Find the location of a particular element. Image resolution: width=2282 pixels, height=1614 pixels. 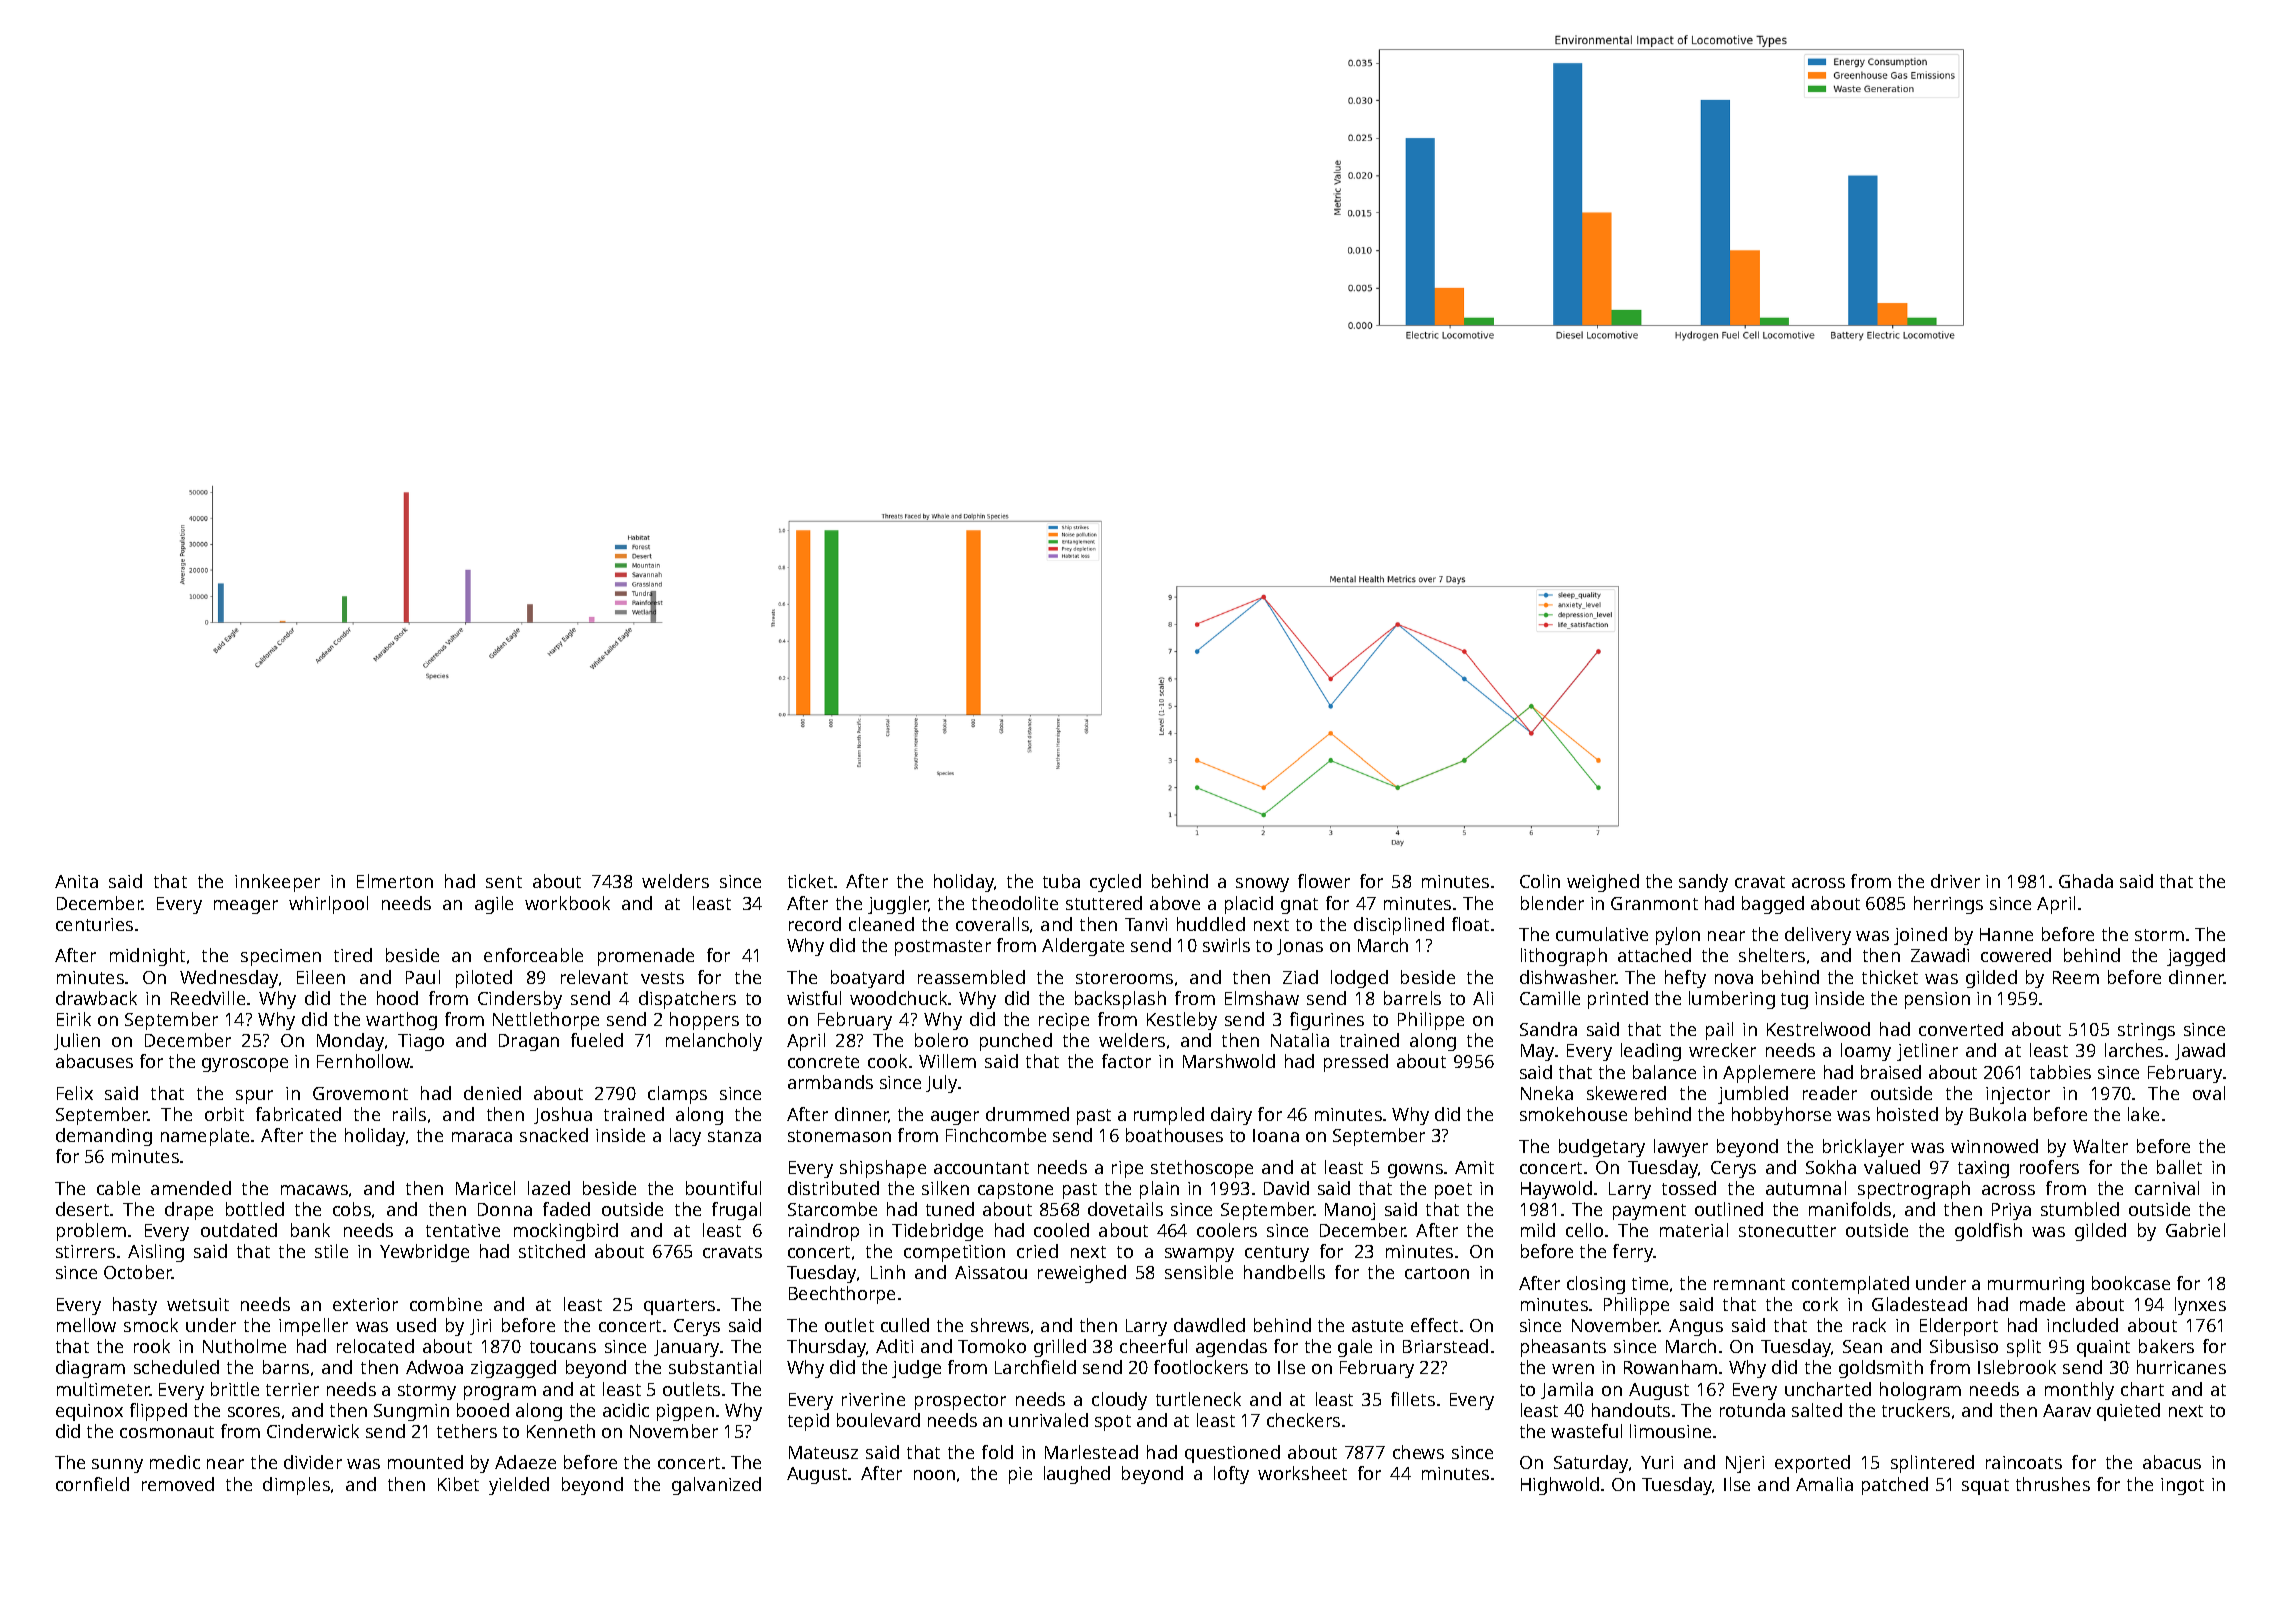

stonecutter is located at coordinates (1787, 1231).
